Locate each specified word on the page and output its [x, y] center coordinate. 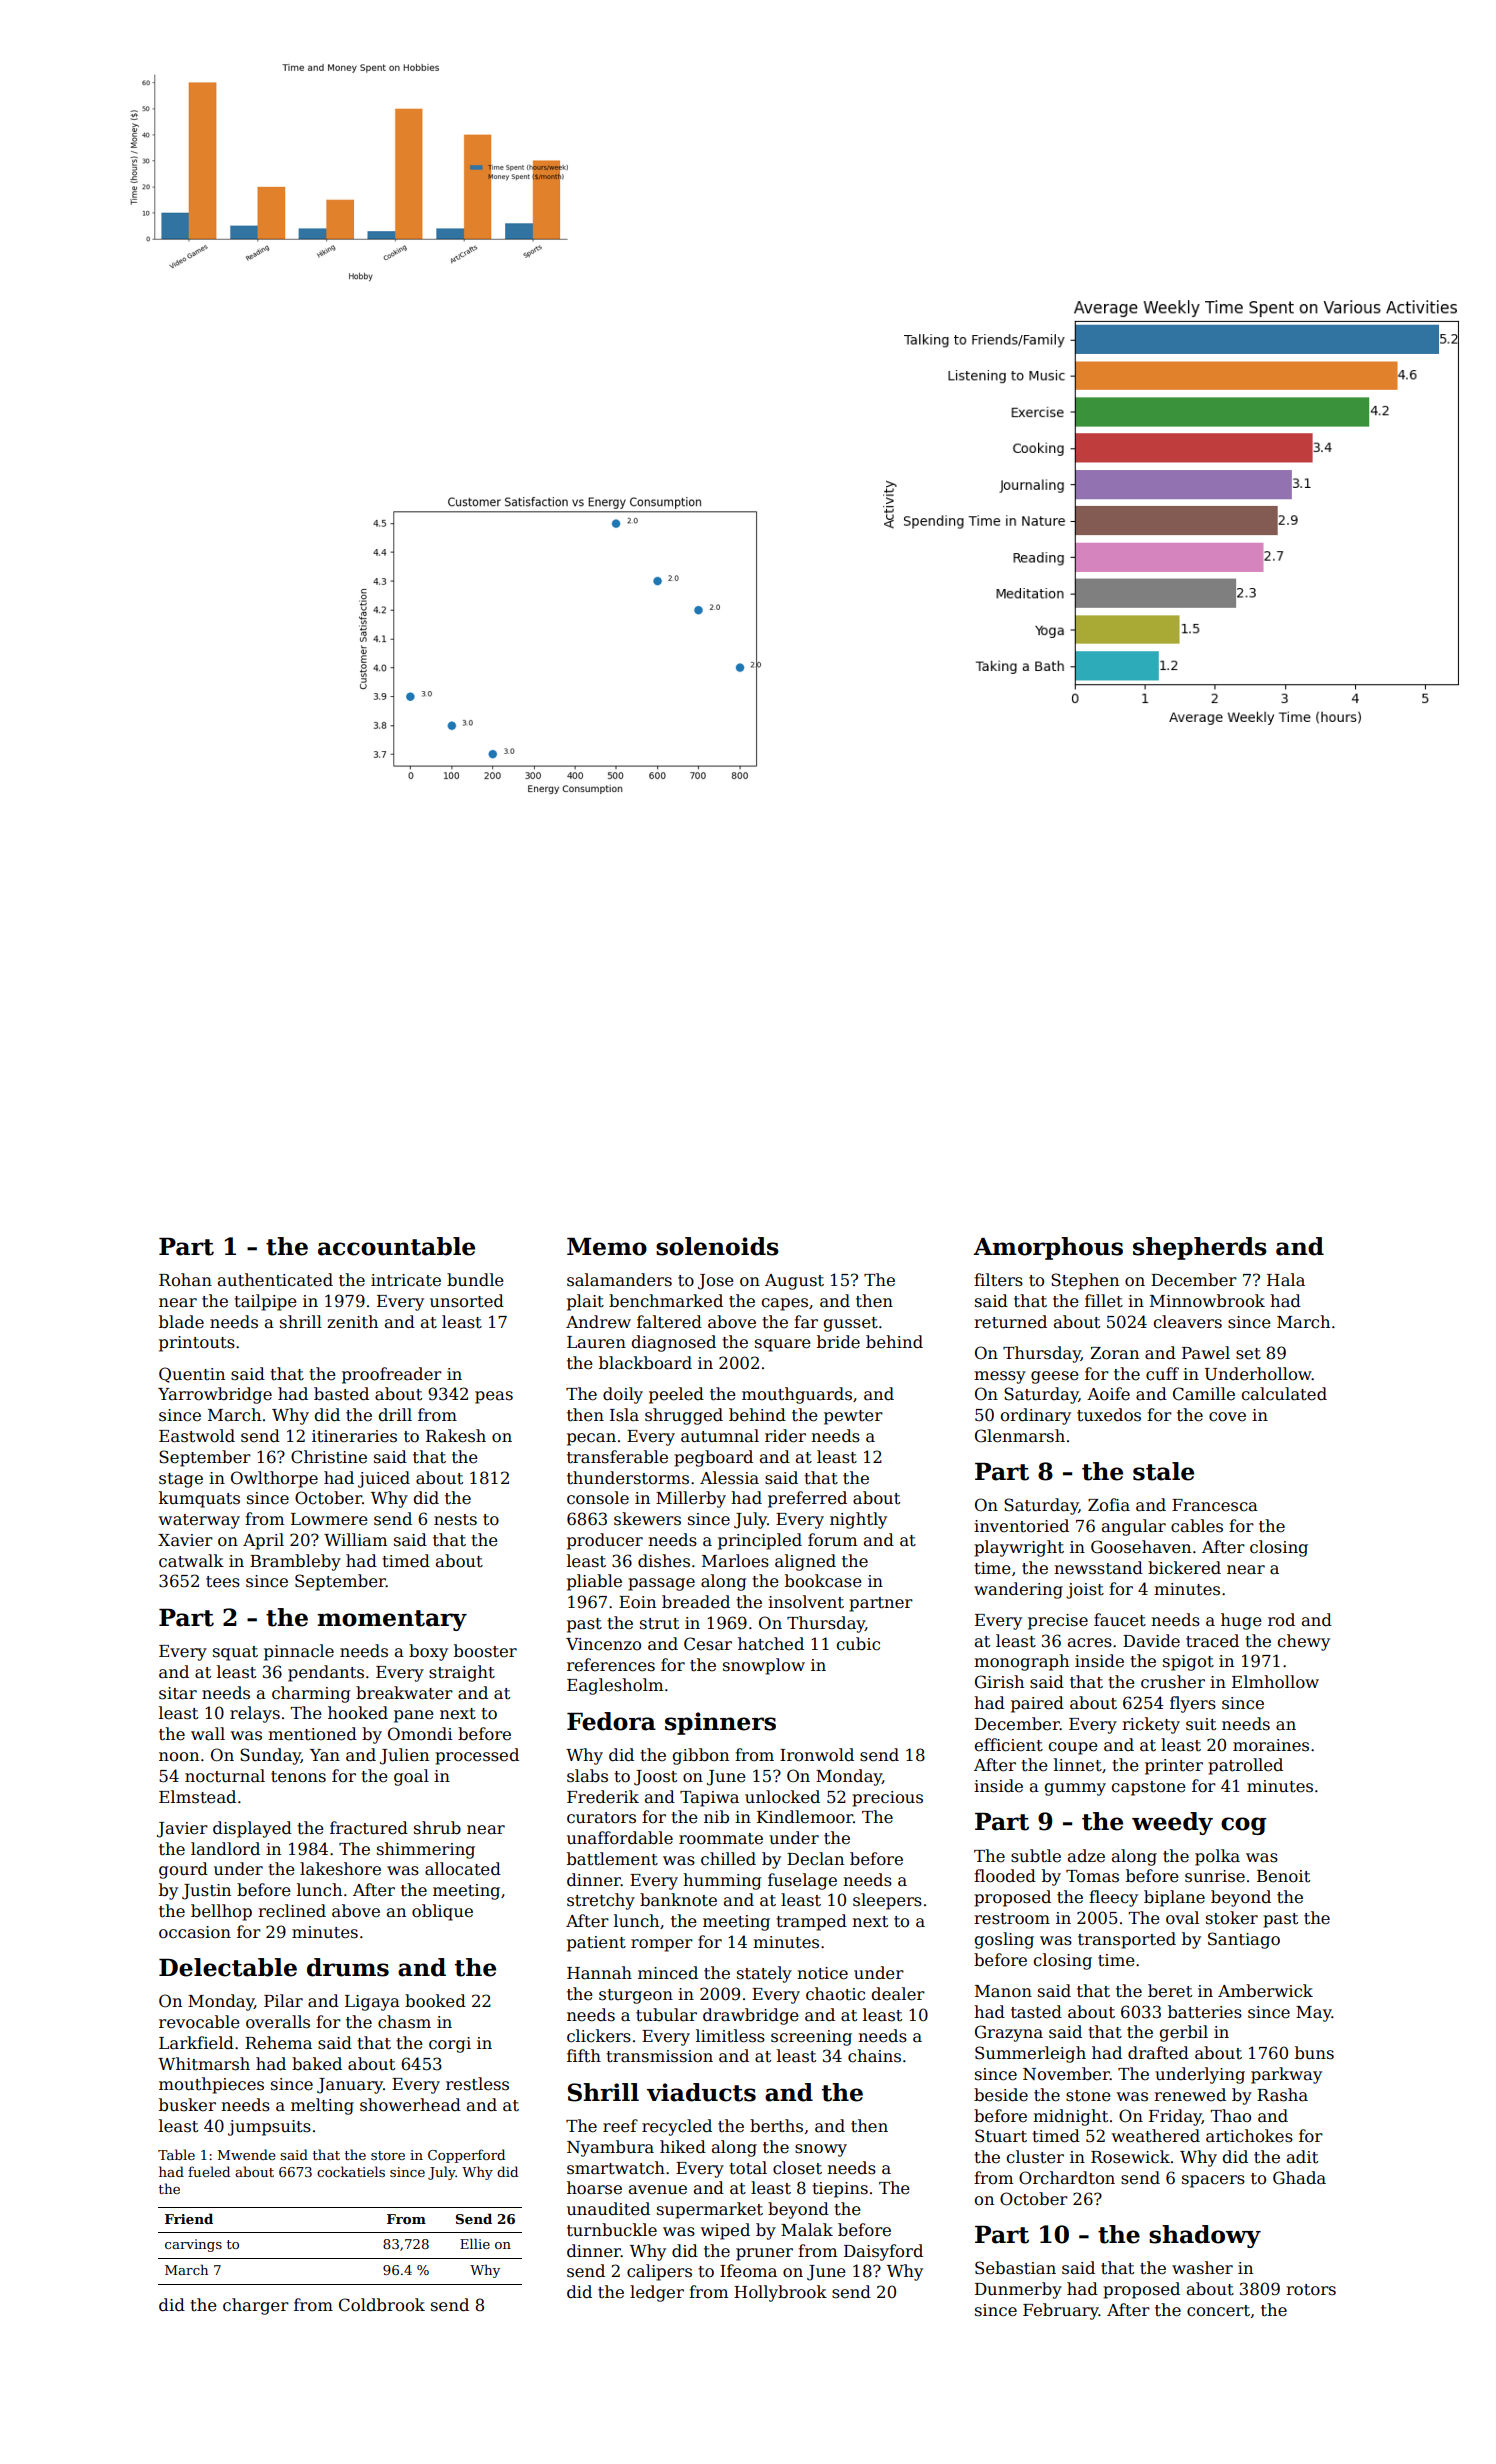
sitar [178, 1693]
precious [887, 1799]
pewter [853, 1417]
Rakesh [456, 1436]
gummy [1075, 1789]
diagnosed [674, 1343]
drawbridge [751, 2016]
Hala [1286, 1280]
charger [256, 2306]
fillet [1104, 1301]
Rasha [1282, 2095]
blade [181, 1322]
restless [477, 2084]
